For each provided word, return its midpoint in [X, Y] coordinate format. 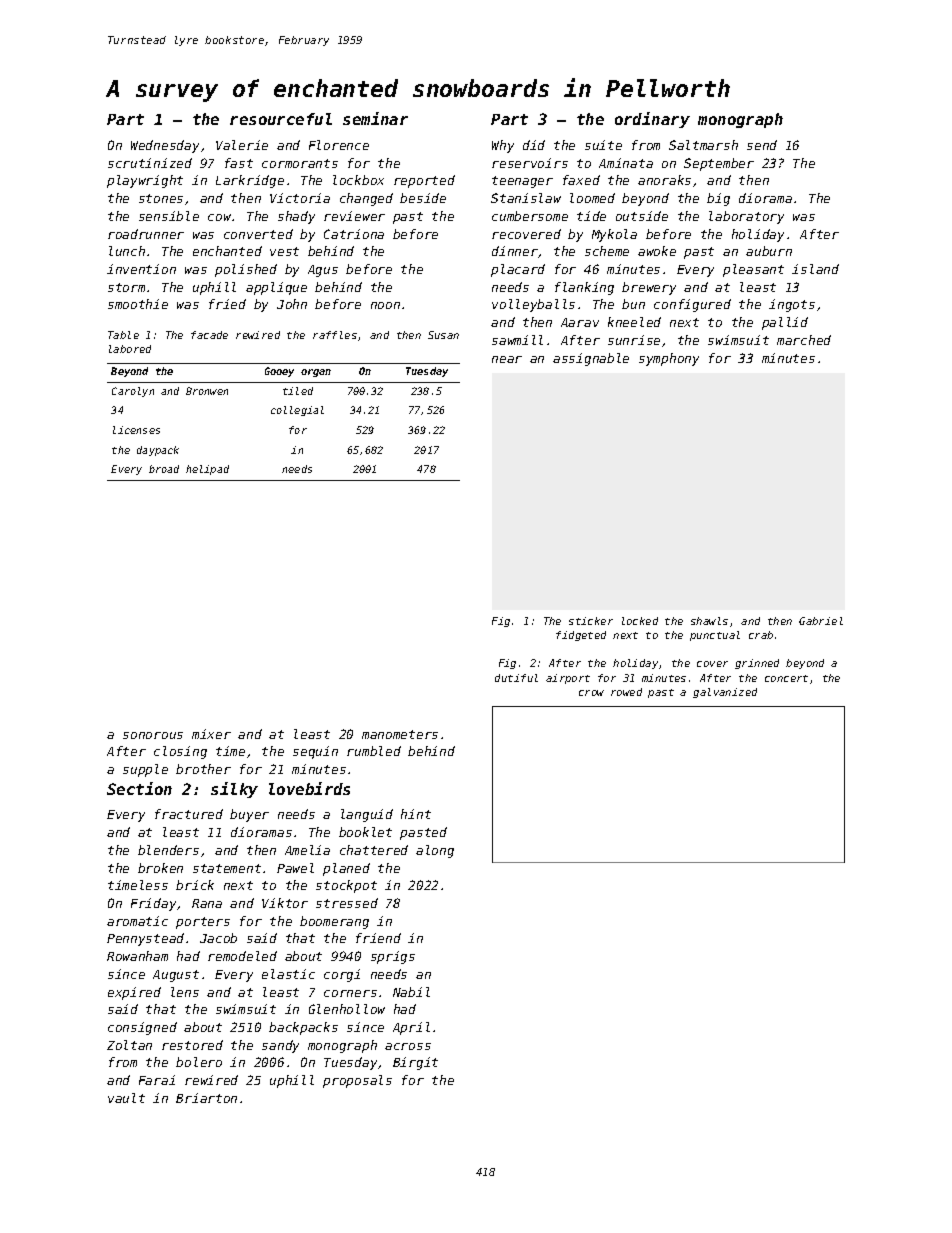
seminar [375, 118]
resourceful [281, 119]
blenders [168, 850]
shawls [709, 621]
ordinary [652, 120]
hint [416, 814]
